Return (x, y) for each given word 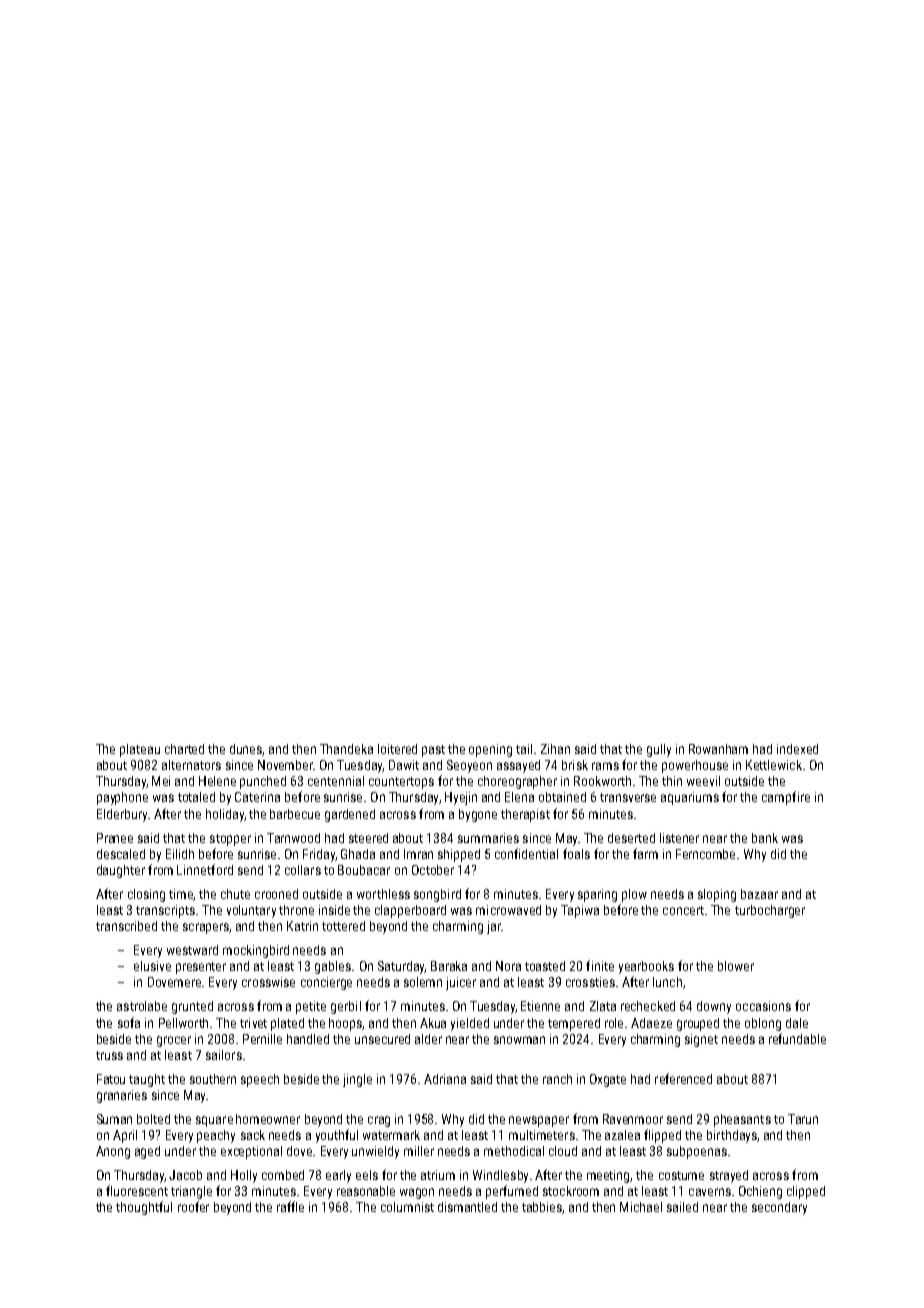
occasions (763, 1006)
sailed (682, 1207)
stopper (230, 840)
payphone (122, 798)
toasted (545, 966)
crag (379, 1121)
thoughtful (144, 1208)
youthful (337, 1136)
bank (765, 838)
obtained (562, 797)
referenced (683, 1078)
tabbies (542, 1208)
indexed (797, 749)
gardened (350, 815)
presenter (201, 968)
